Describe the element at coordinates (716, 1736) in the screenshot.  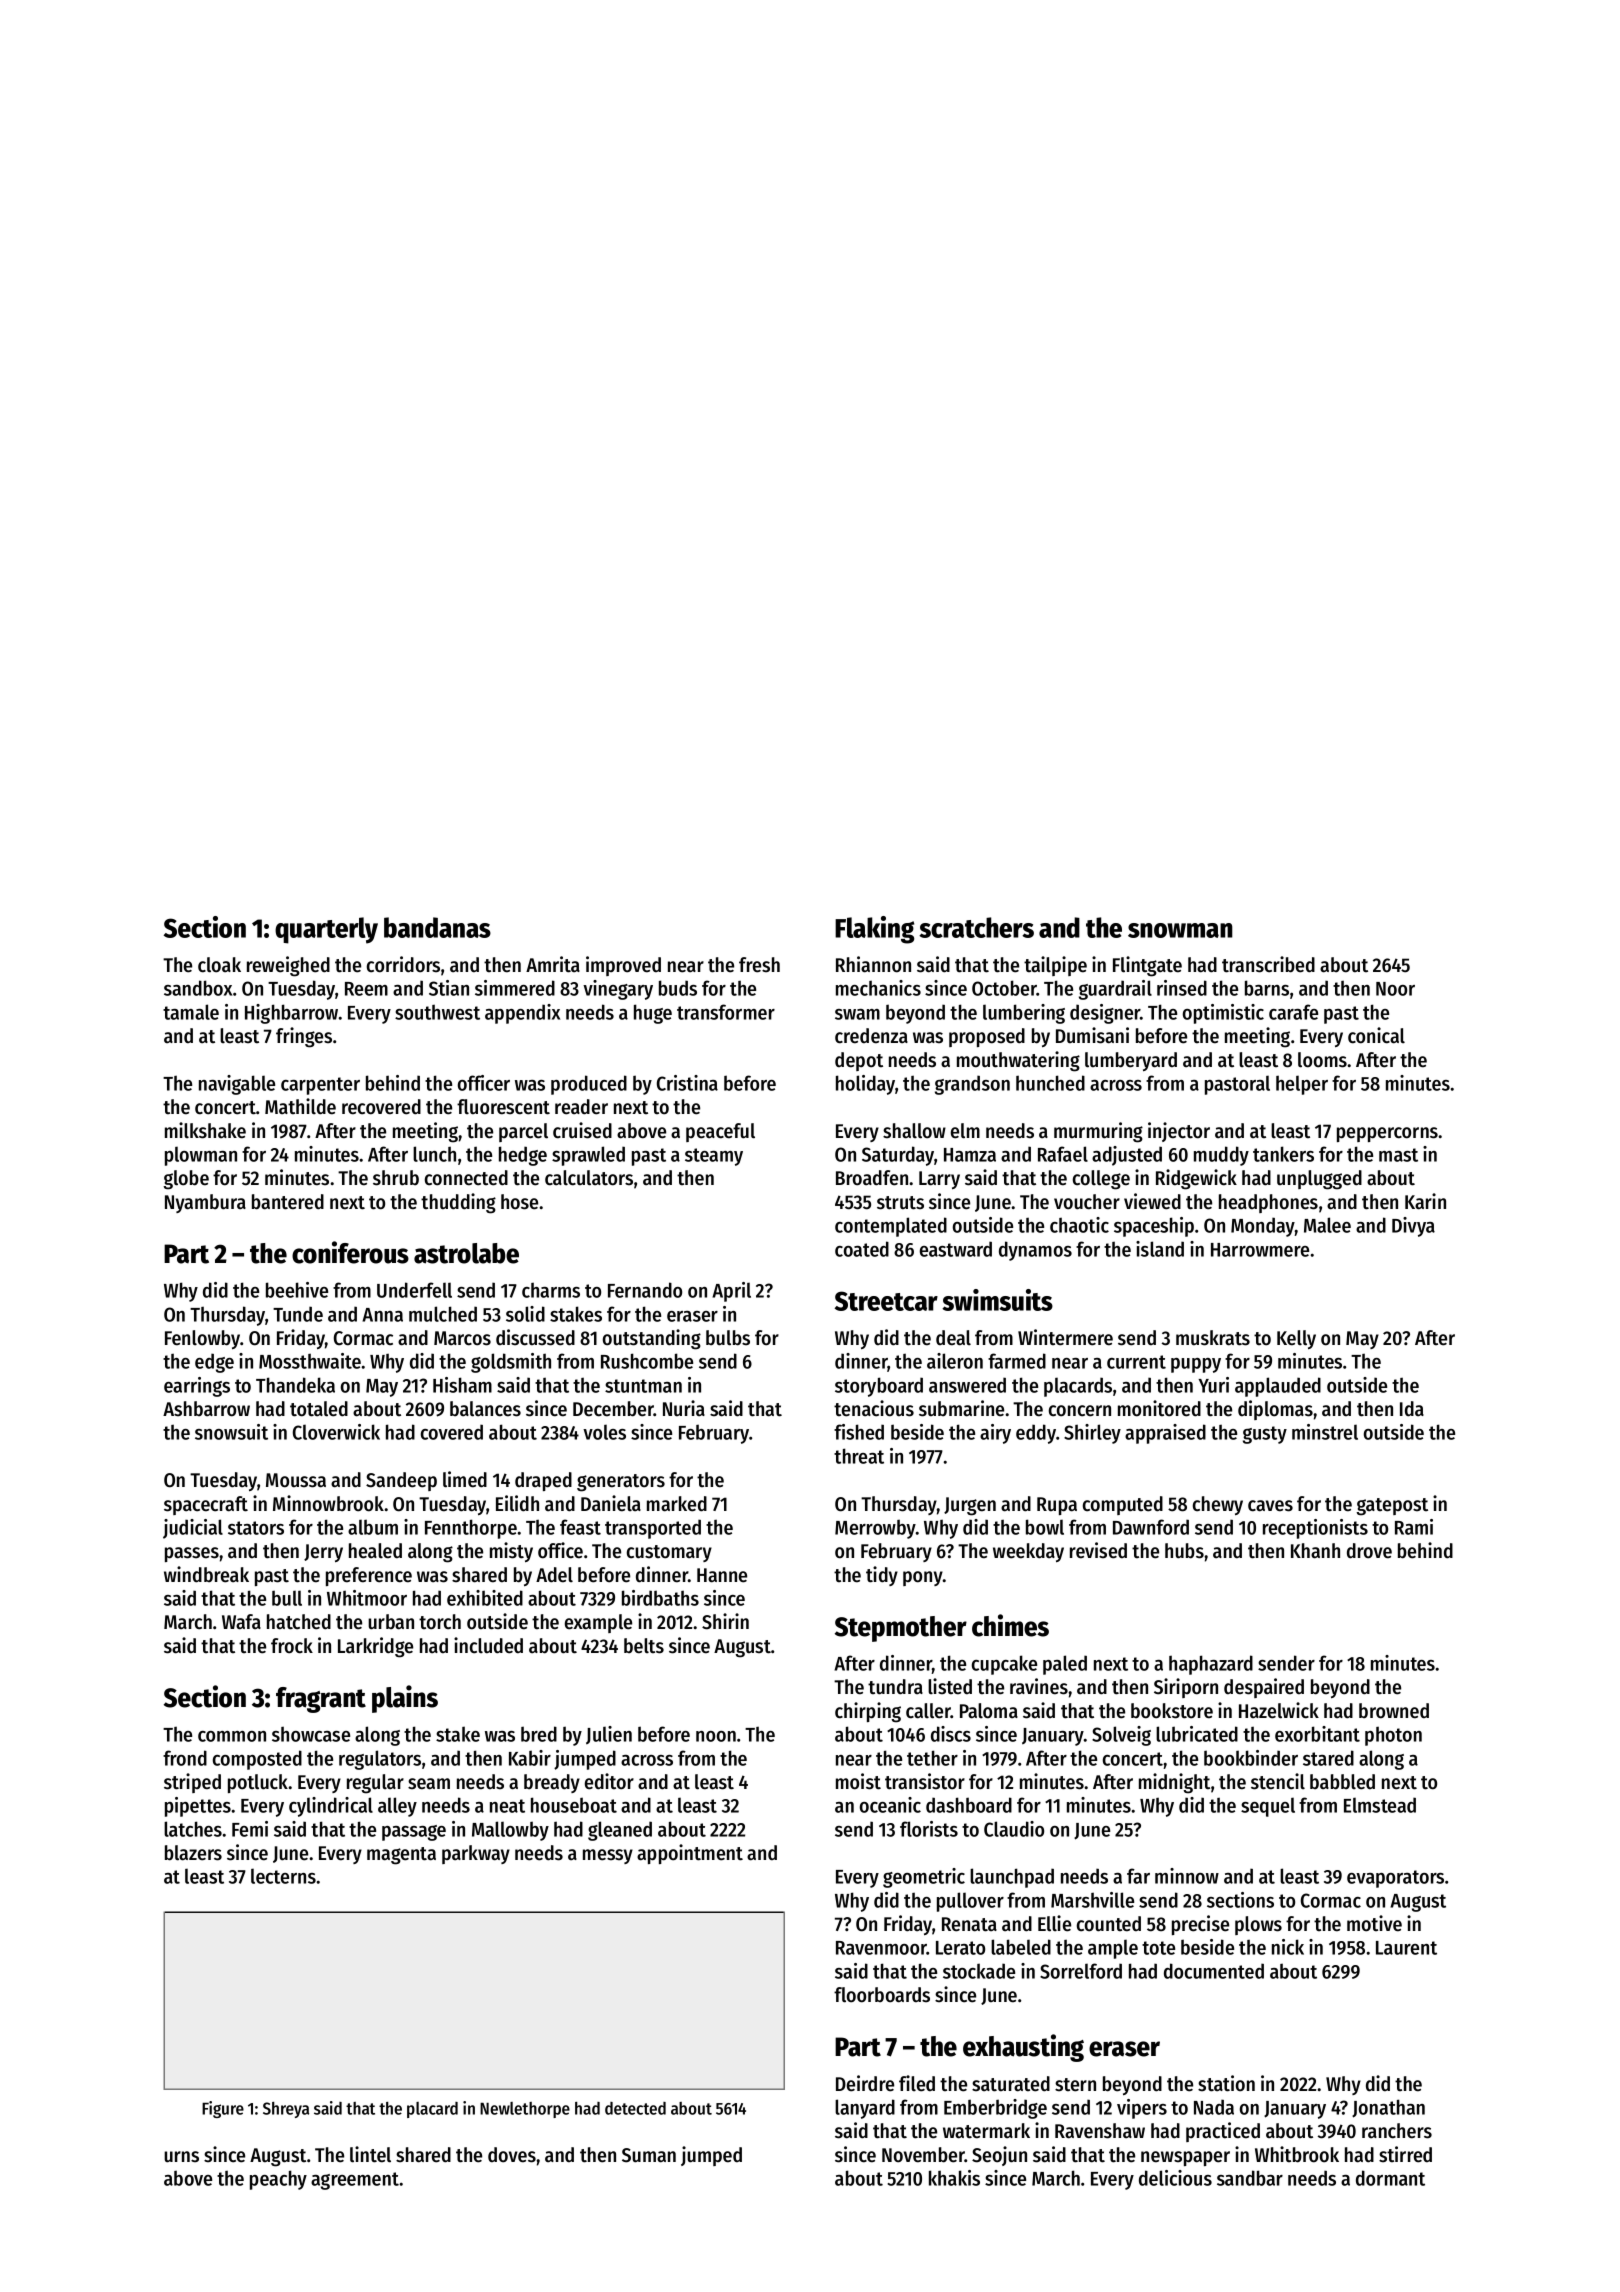
I see `noon` at that location.
